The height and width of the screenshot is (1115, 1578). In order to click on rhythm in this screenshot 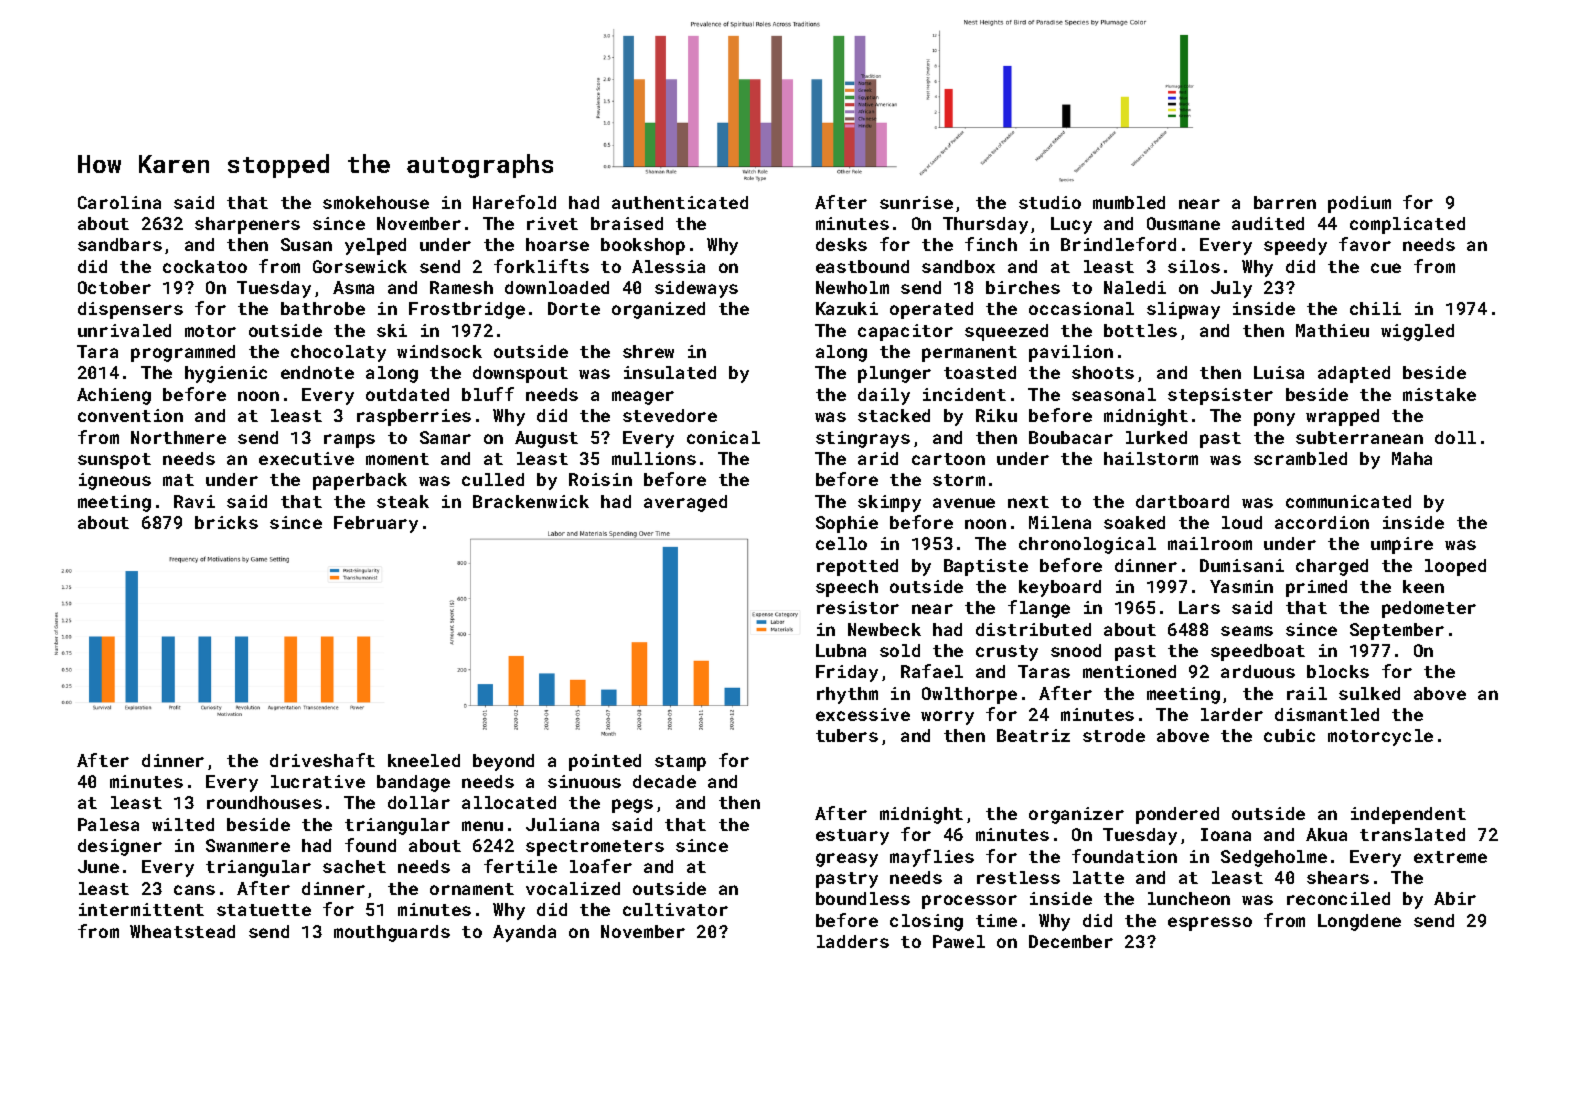, I will do `click(847, 695)`.
